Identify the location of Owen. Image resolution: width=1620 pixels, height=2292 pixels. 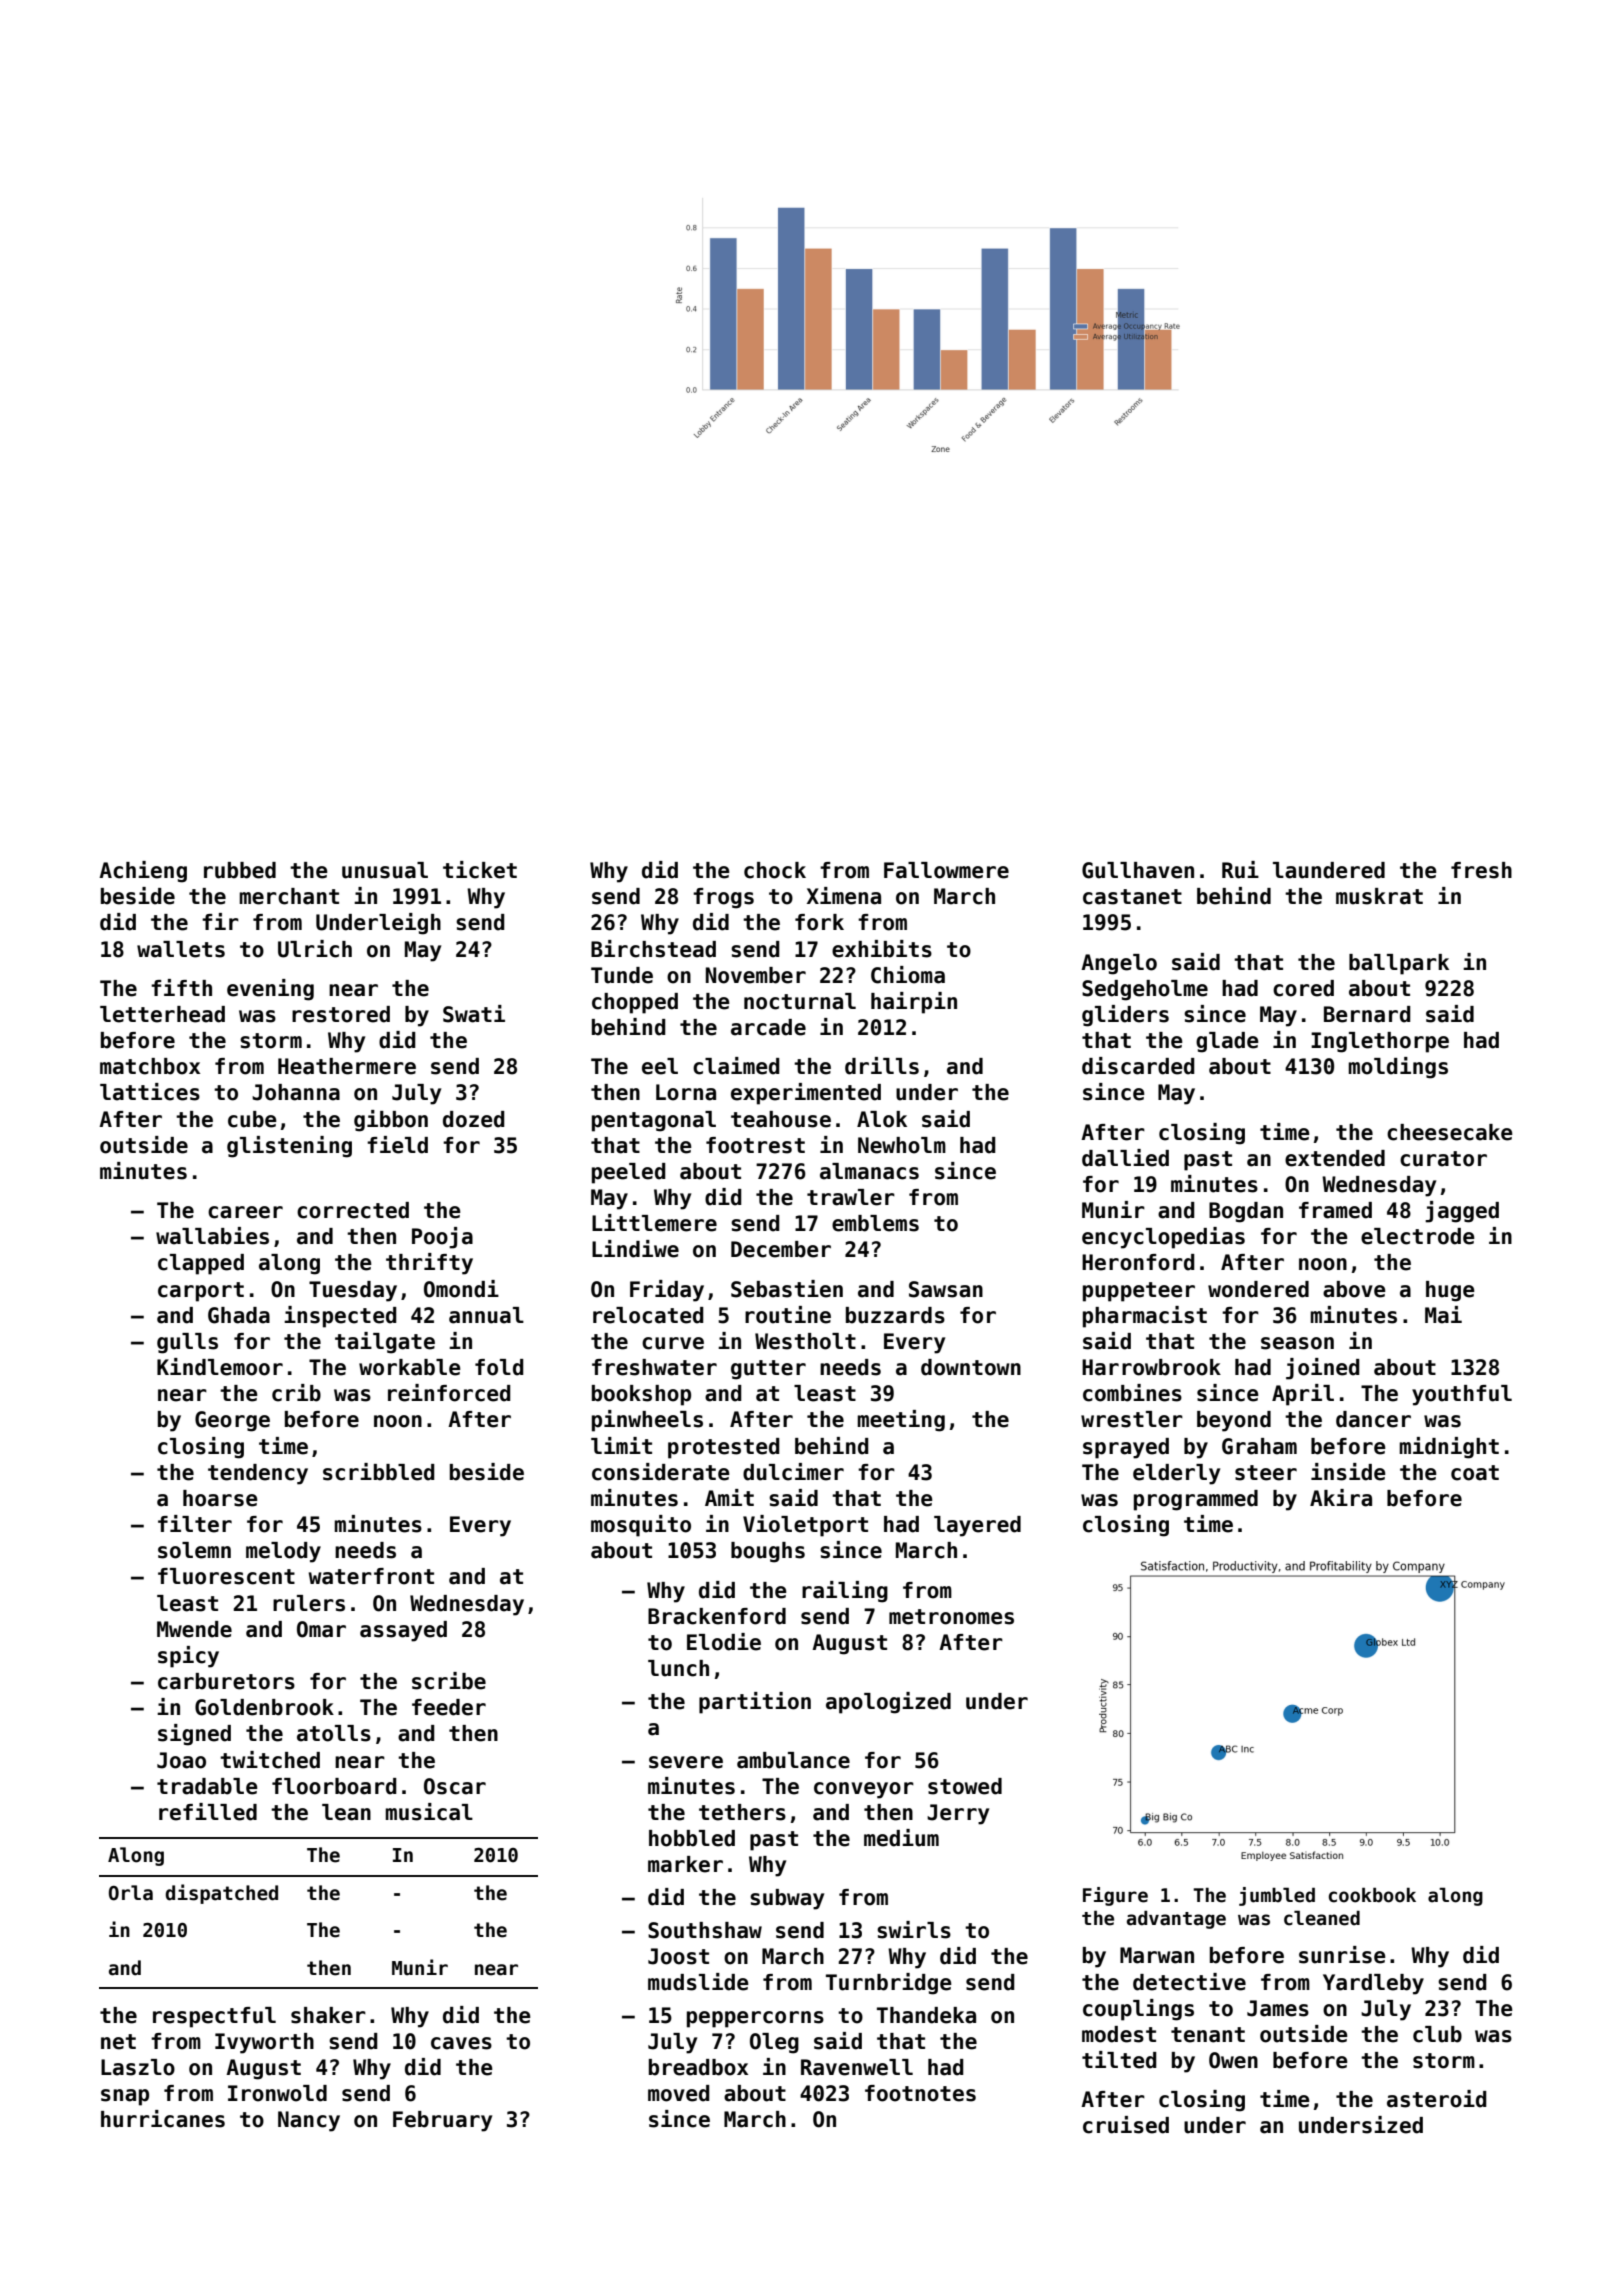
(1233, 2060).
